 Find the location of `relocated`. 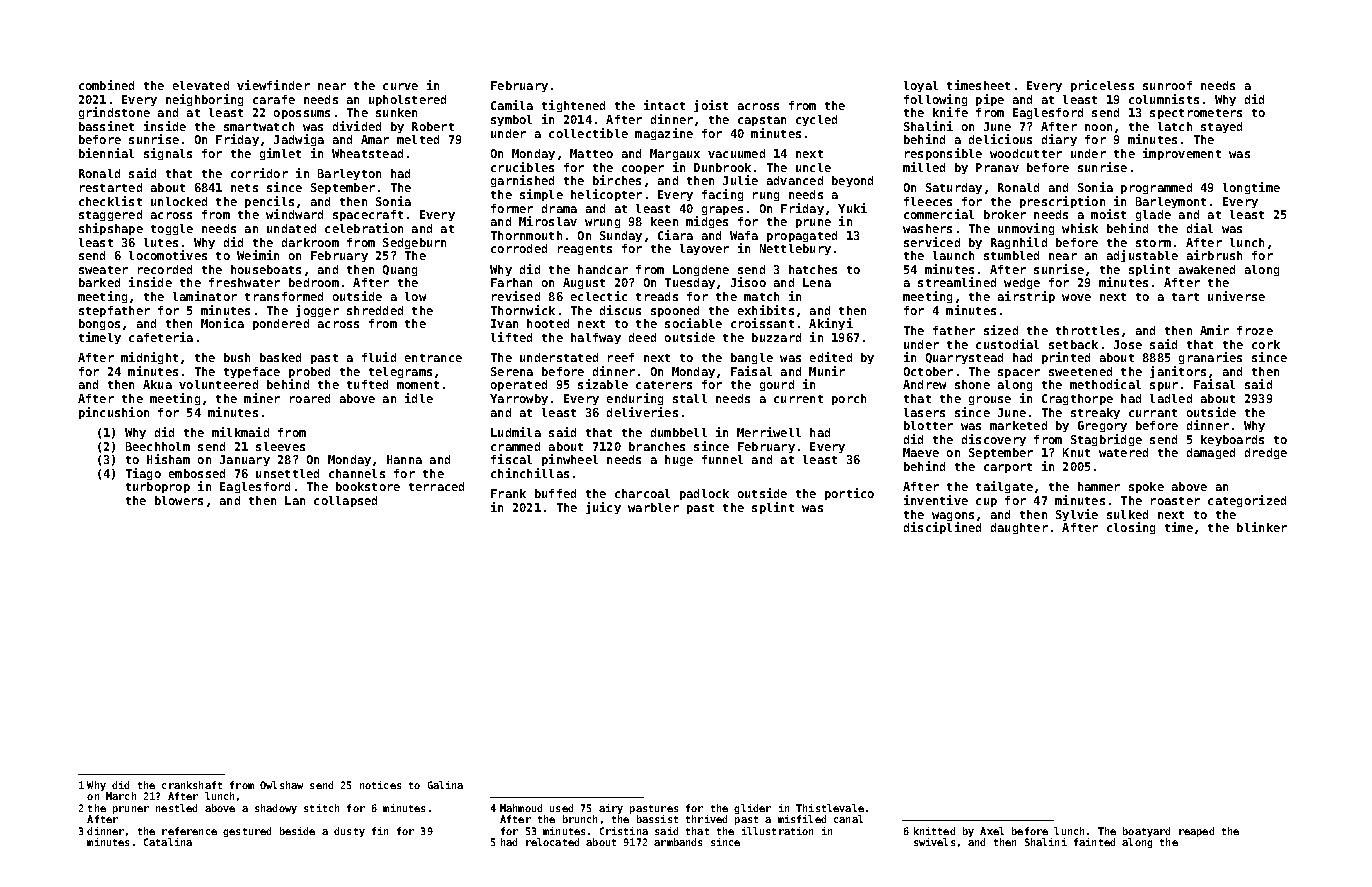

relocated is located at coordinates (552, 842).
